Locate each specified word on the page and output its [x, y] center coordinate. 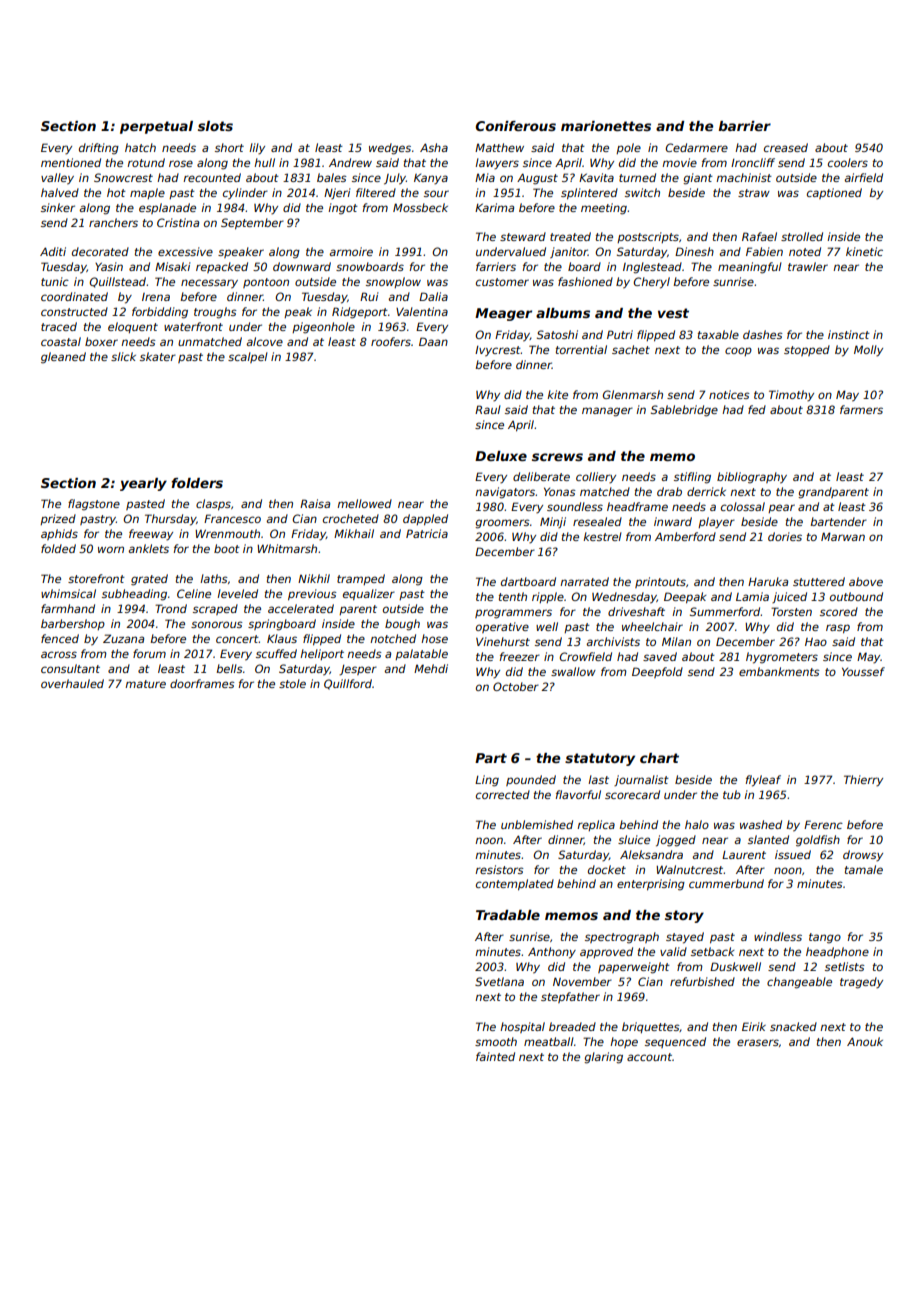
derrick [706, 491]
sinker [58, 207]
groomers [502, 524]
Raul [488, 409]
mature [145, 684]
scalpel [248, 357]
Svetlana [499, 981]
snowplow [393, 282]
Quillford [348, 684]
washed [761, 824]
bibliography [752, 478]
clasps [213, 504]
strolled [802, 236]
